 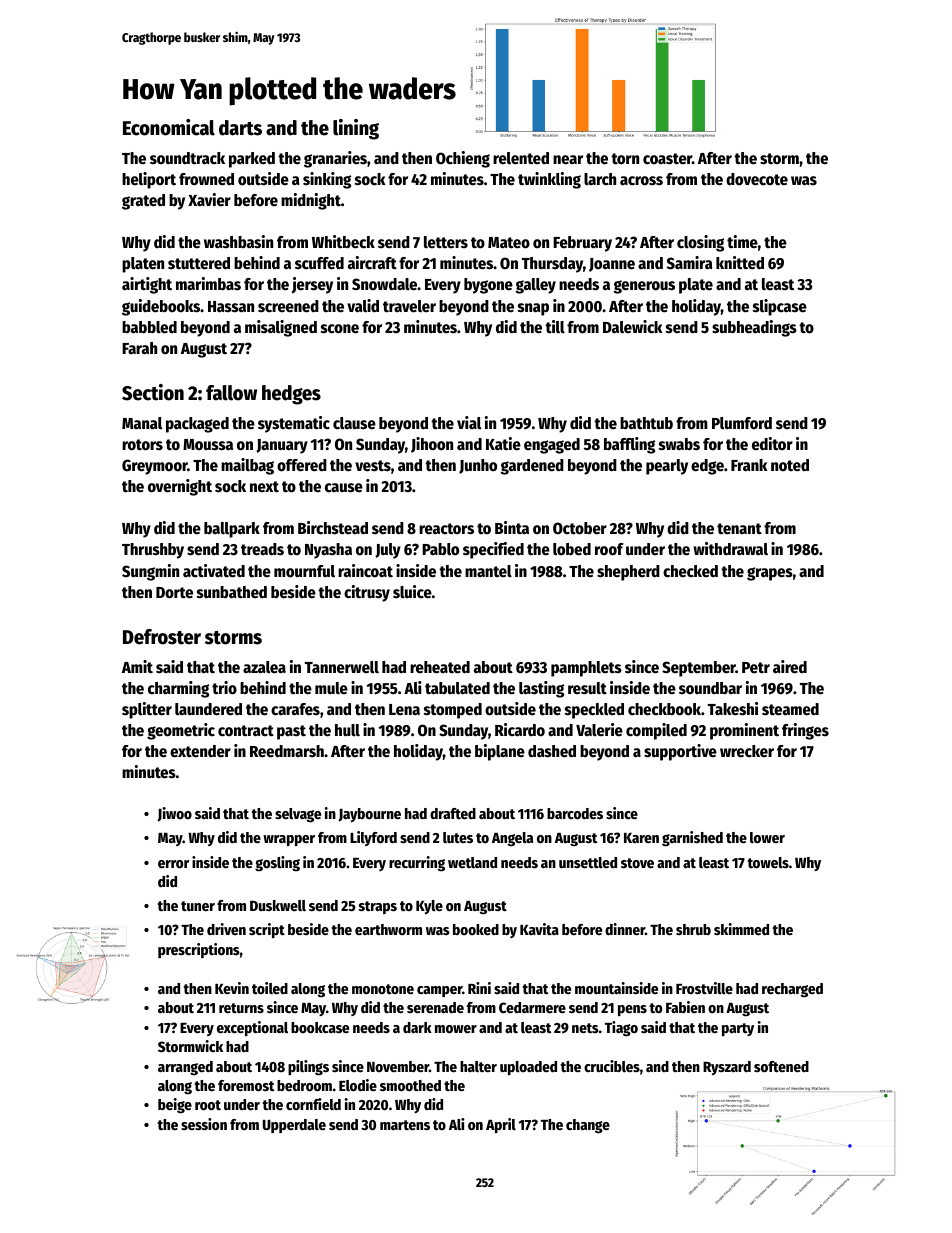 What do you see at coordinates (528, 1068) in the image?
I see `uploaded` at bounding box center [528, 1068].
